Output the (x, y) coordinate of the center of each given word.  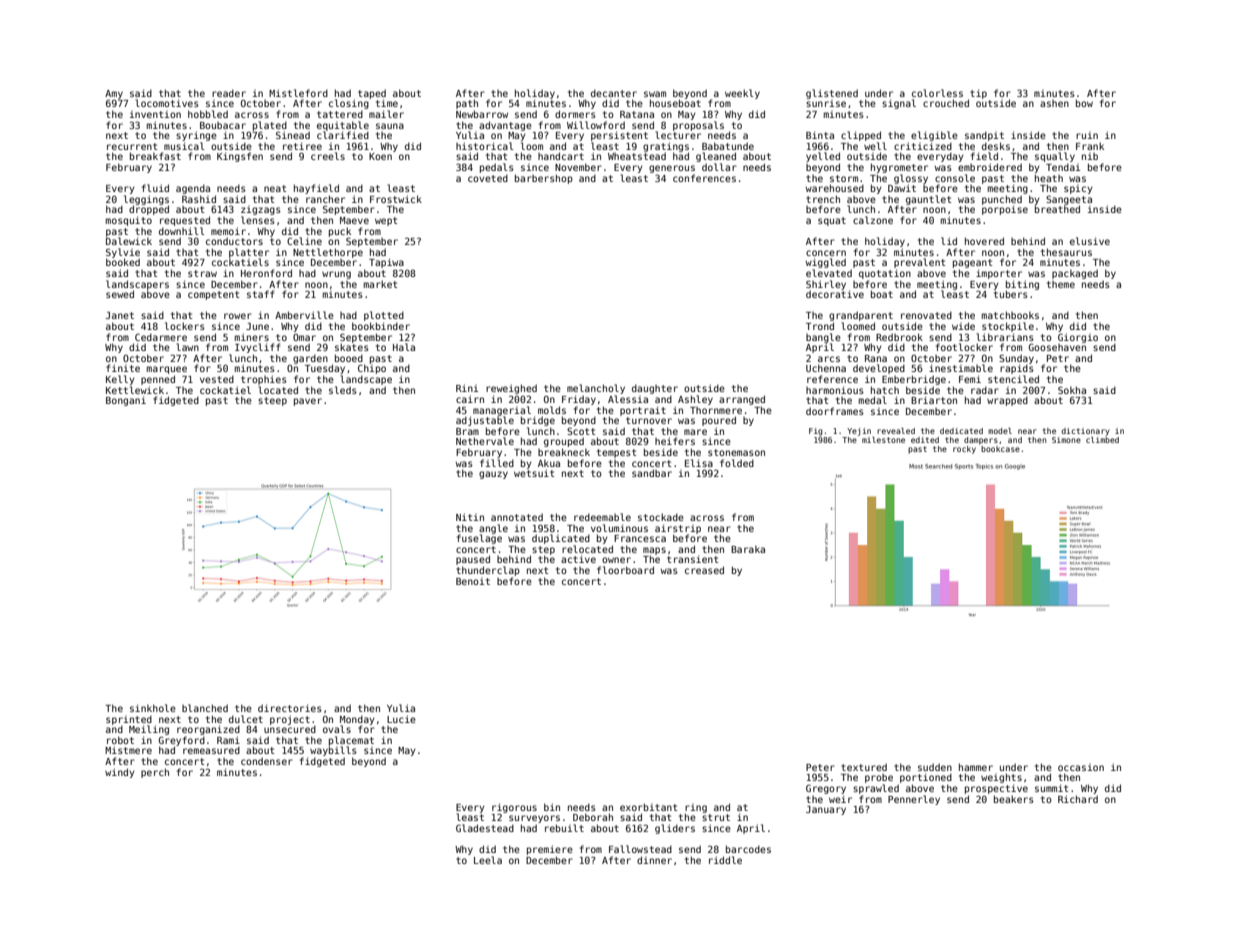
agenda (193, 189)
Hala (404, 347)
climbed (1102, 440)
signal (899, 104)
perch (155, 773)
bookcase (1000, 449)
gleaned (716, 157)
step (543, 550)
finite (123, 368)
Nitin (470, 517)
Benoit (473, 581)
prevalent (919, 263)
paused (473, 560)
